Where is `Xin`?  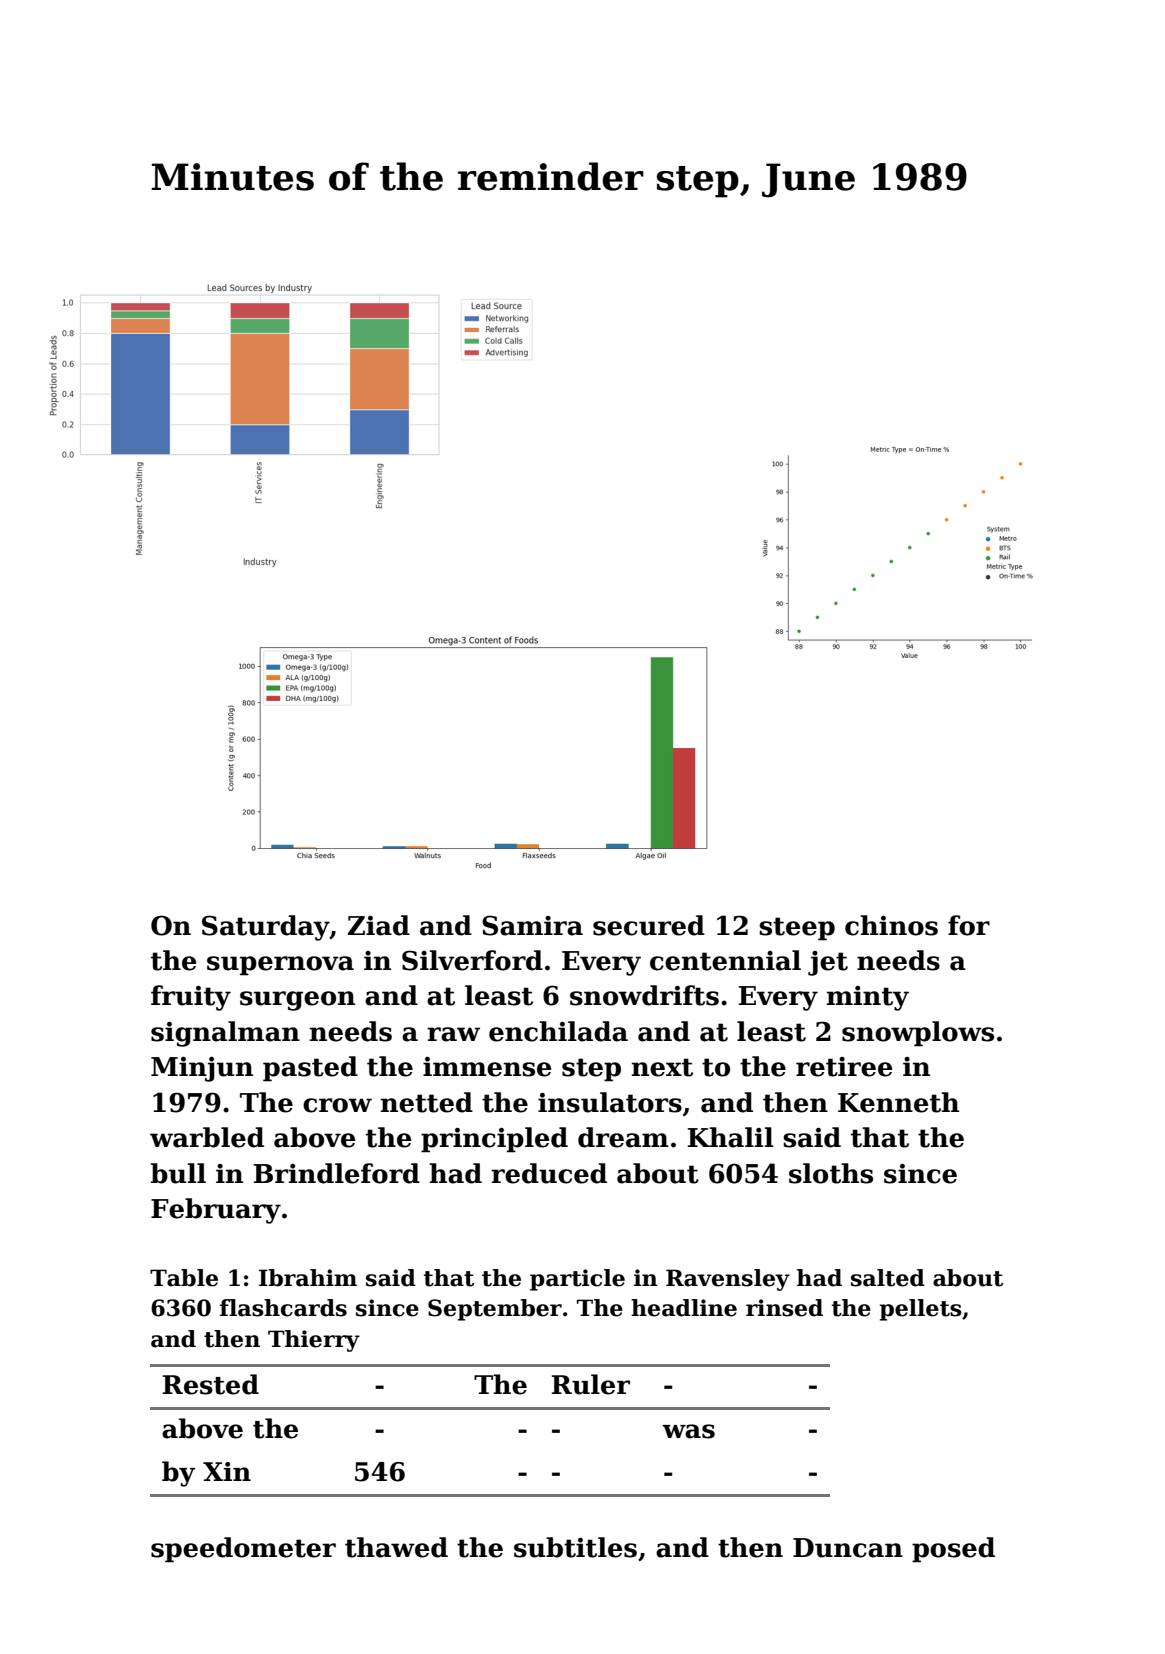 Xin is located at coordinates (227, 1471).
